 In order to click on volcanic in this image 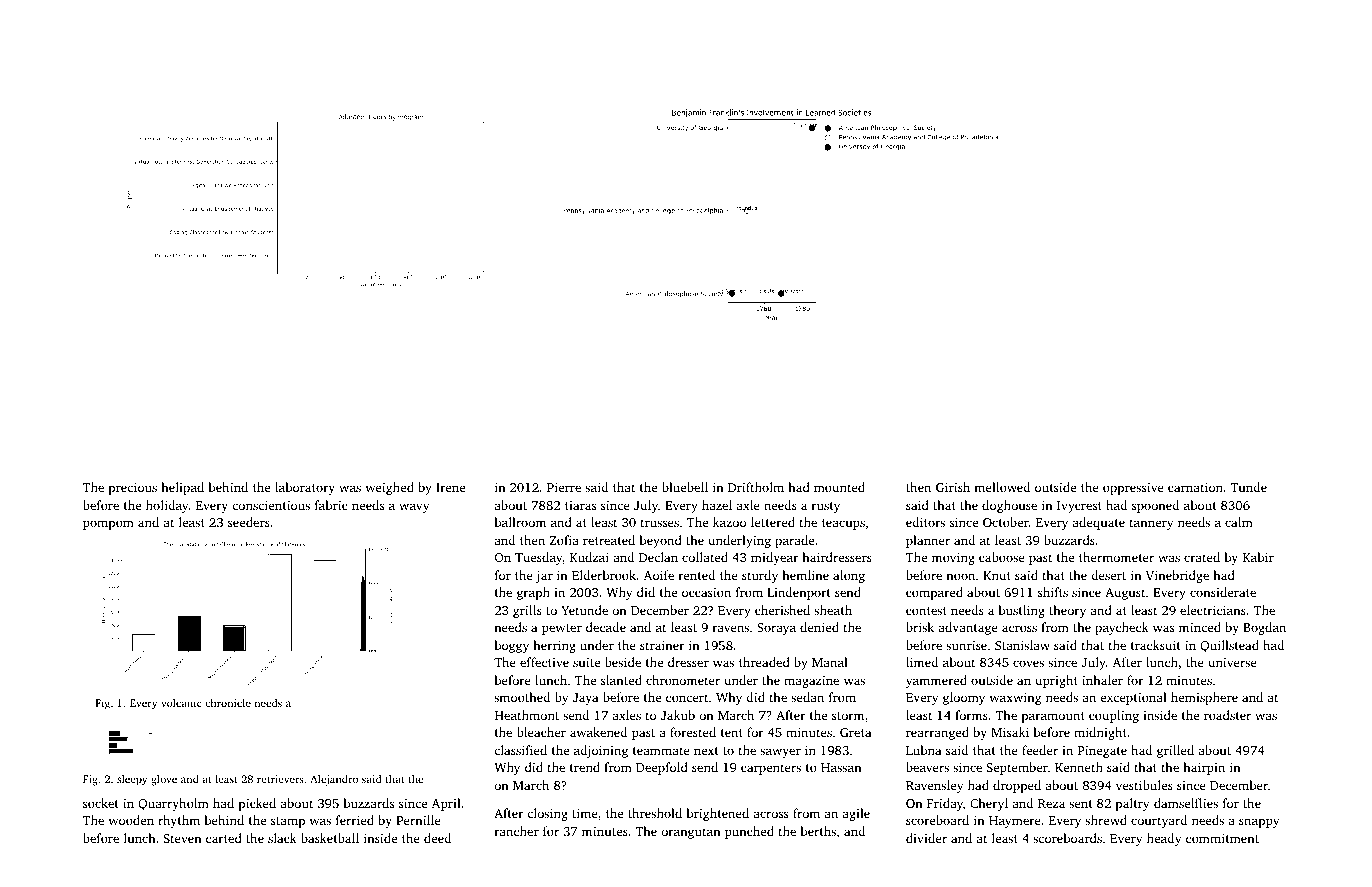, I will do `click(181, 703)`.
